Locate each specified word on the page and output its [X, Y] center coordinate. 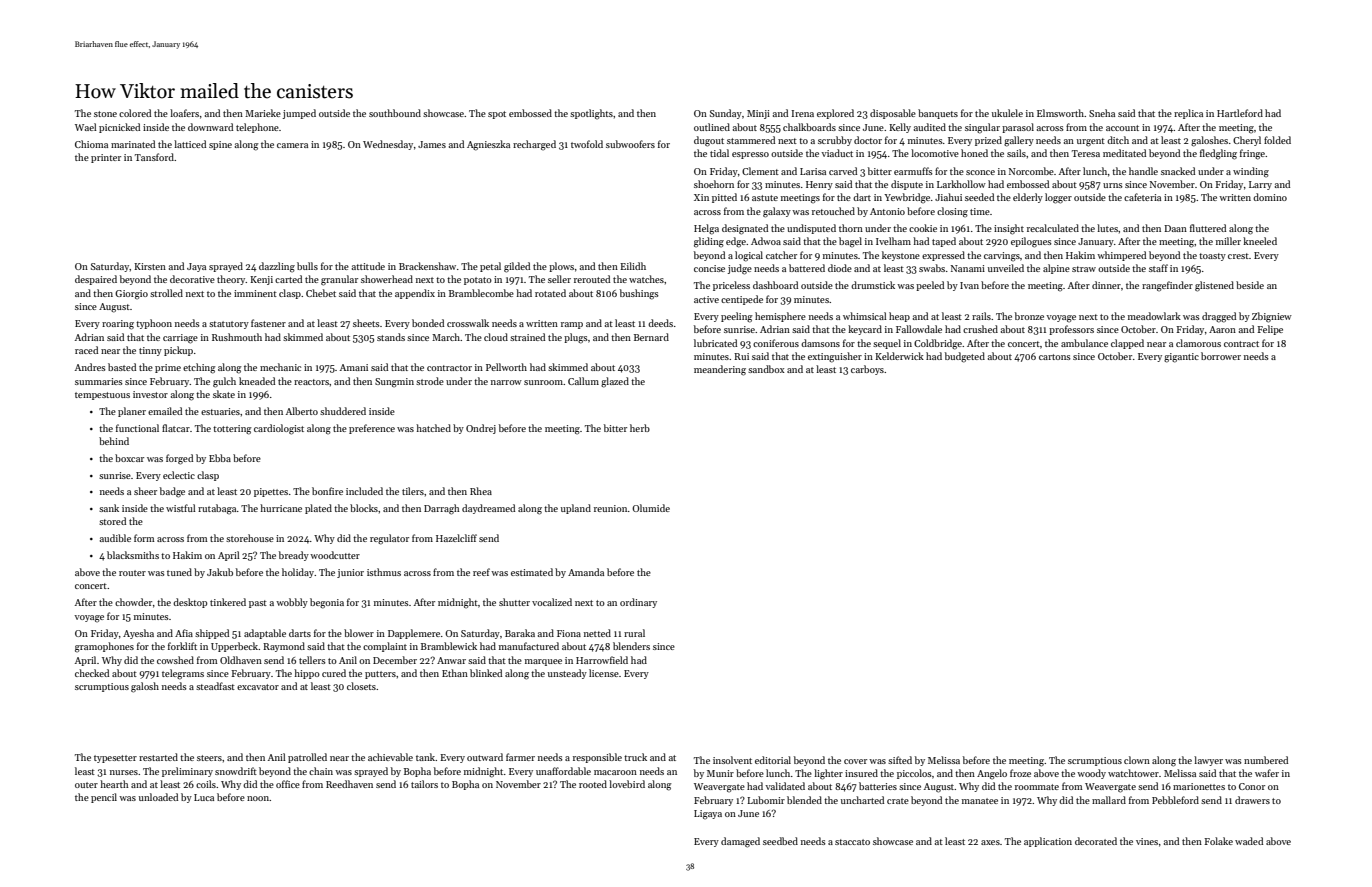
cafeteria [1142, 197]
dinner [1106, 285]
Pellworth [506, 367]
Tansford [154, 157]
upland [576, 509]
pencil [104, 798]
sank [109, 508]
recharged [534, 145]
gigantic [1181, 358]
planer [132, 412]
